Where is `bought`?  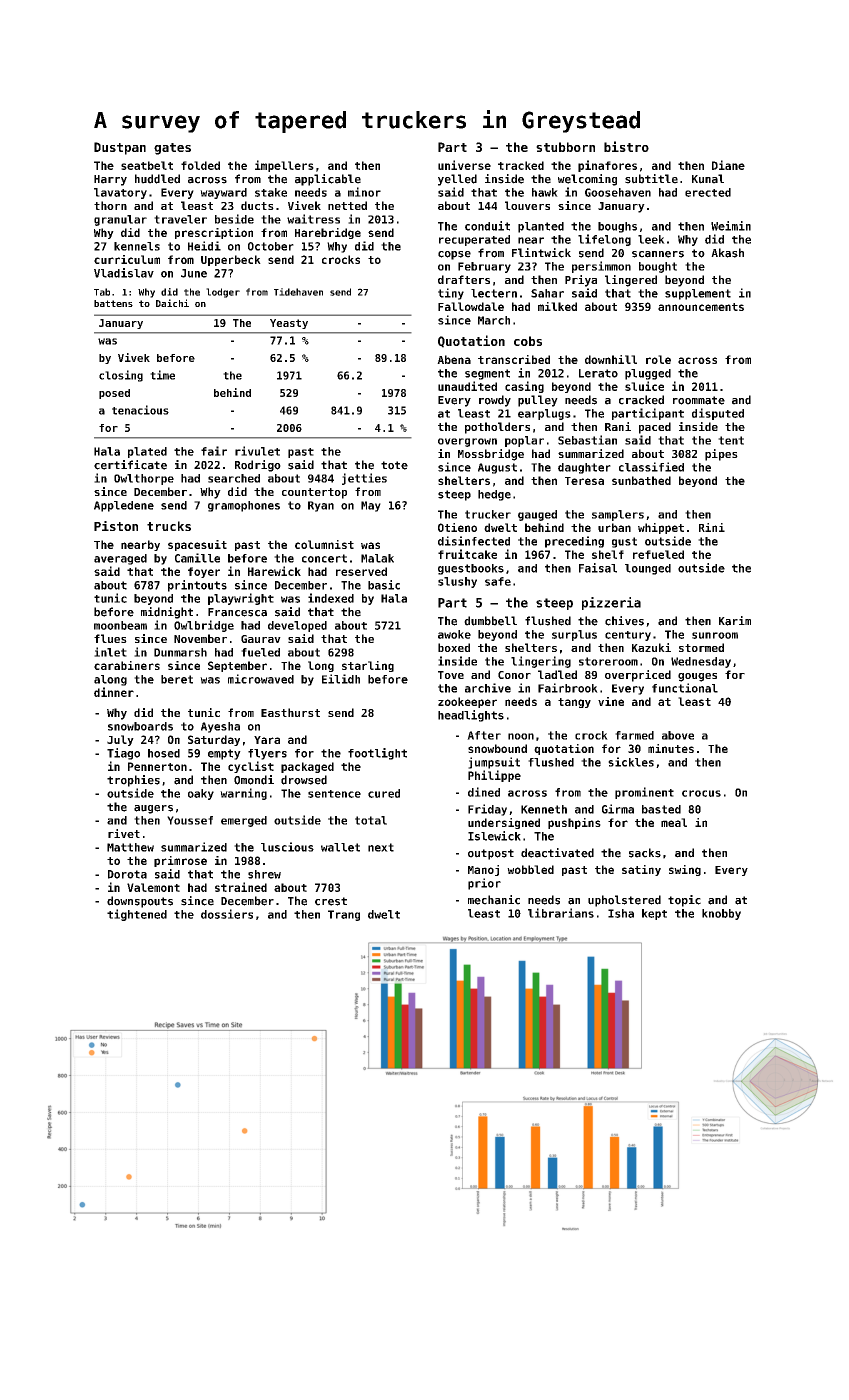 bought is located at coordinates (658, 267).
